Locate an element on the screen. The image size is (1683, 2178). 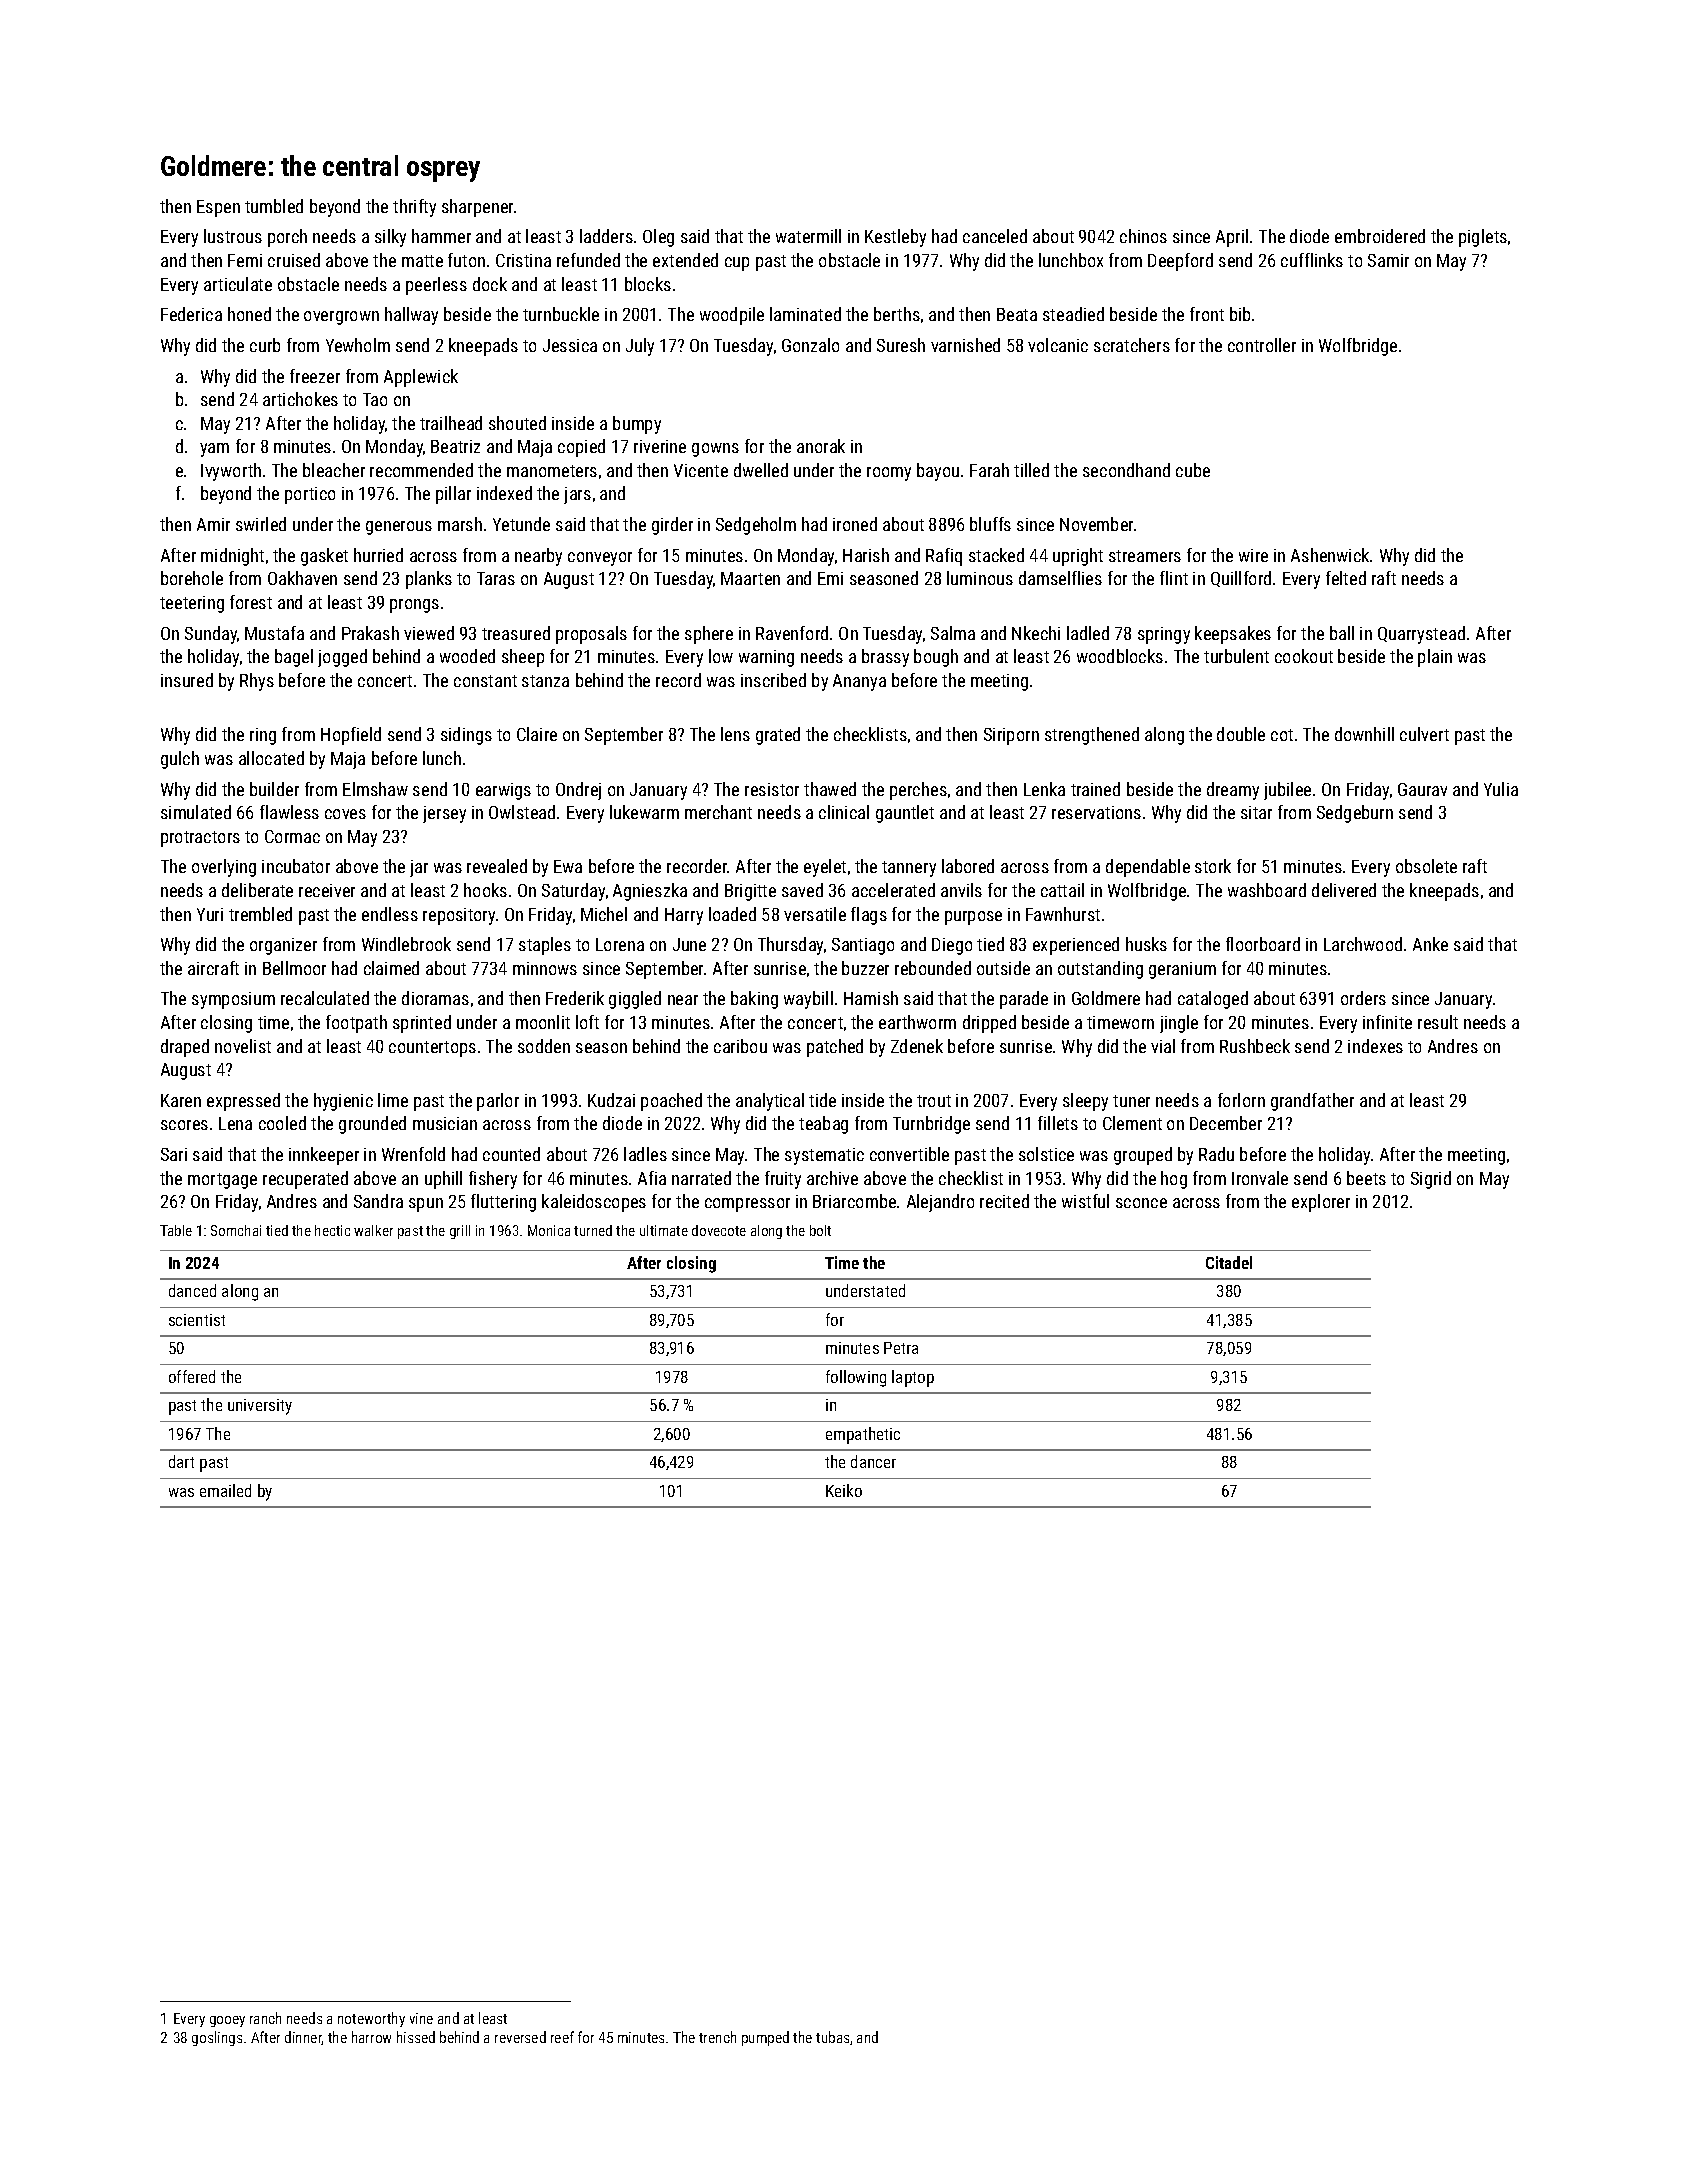
Harry is located at coordinates (684, 916).
